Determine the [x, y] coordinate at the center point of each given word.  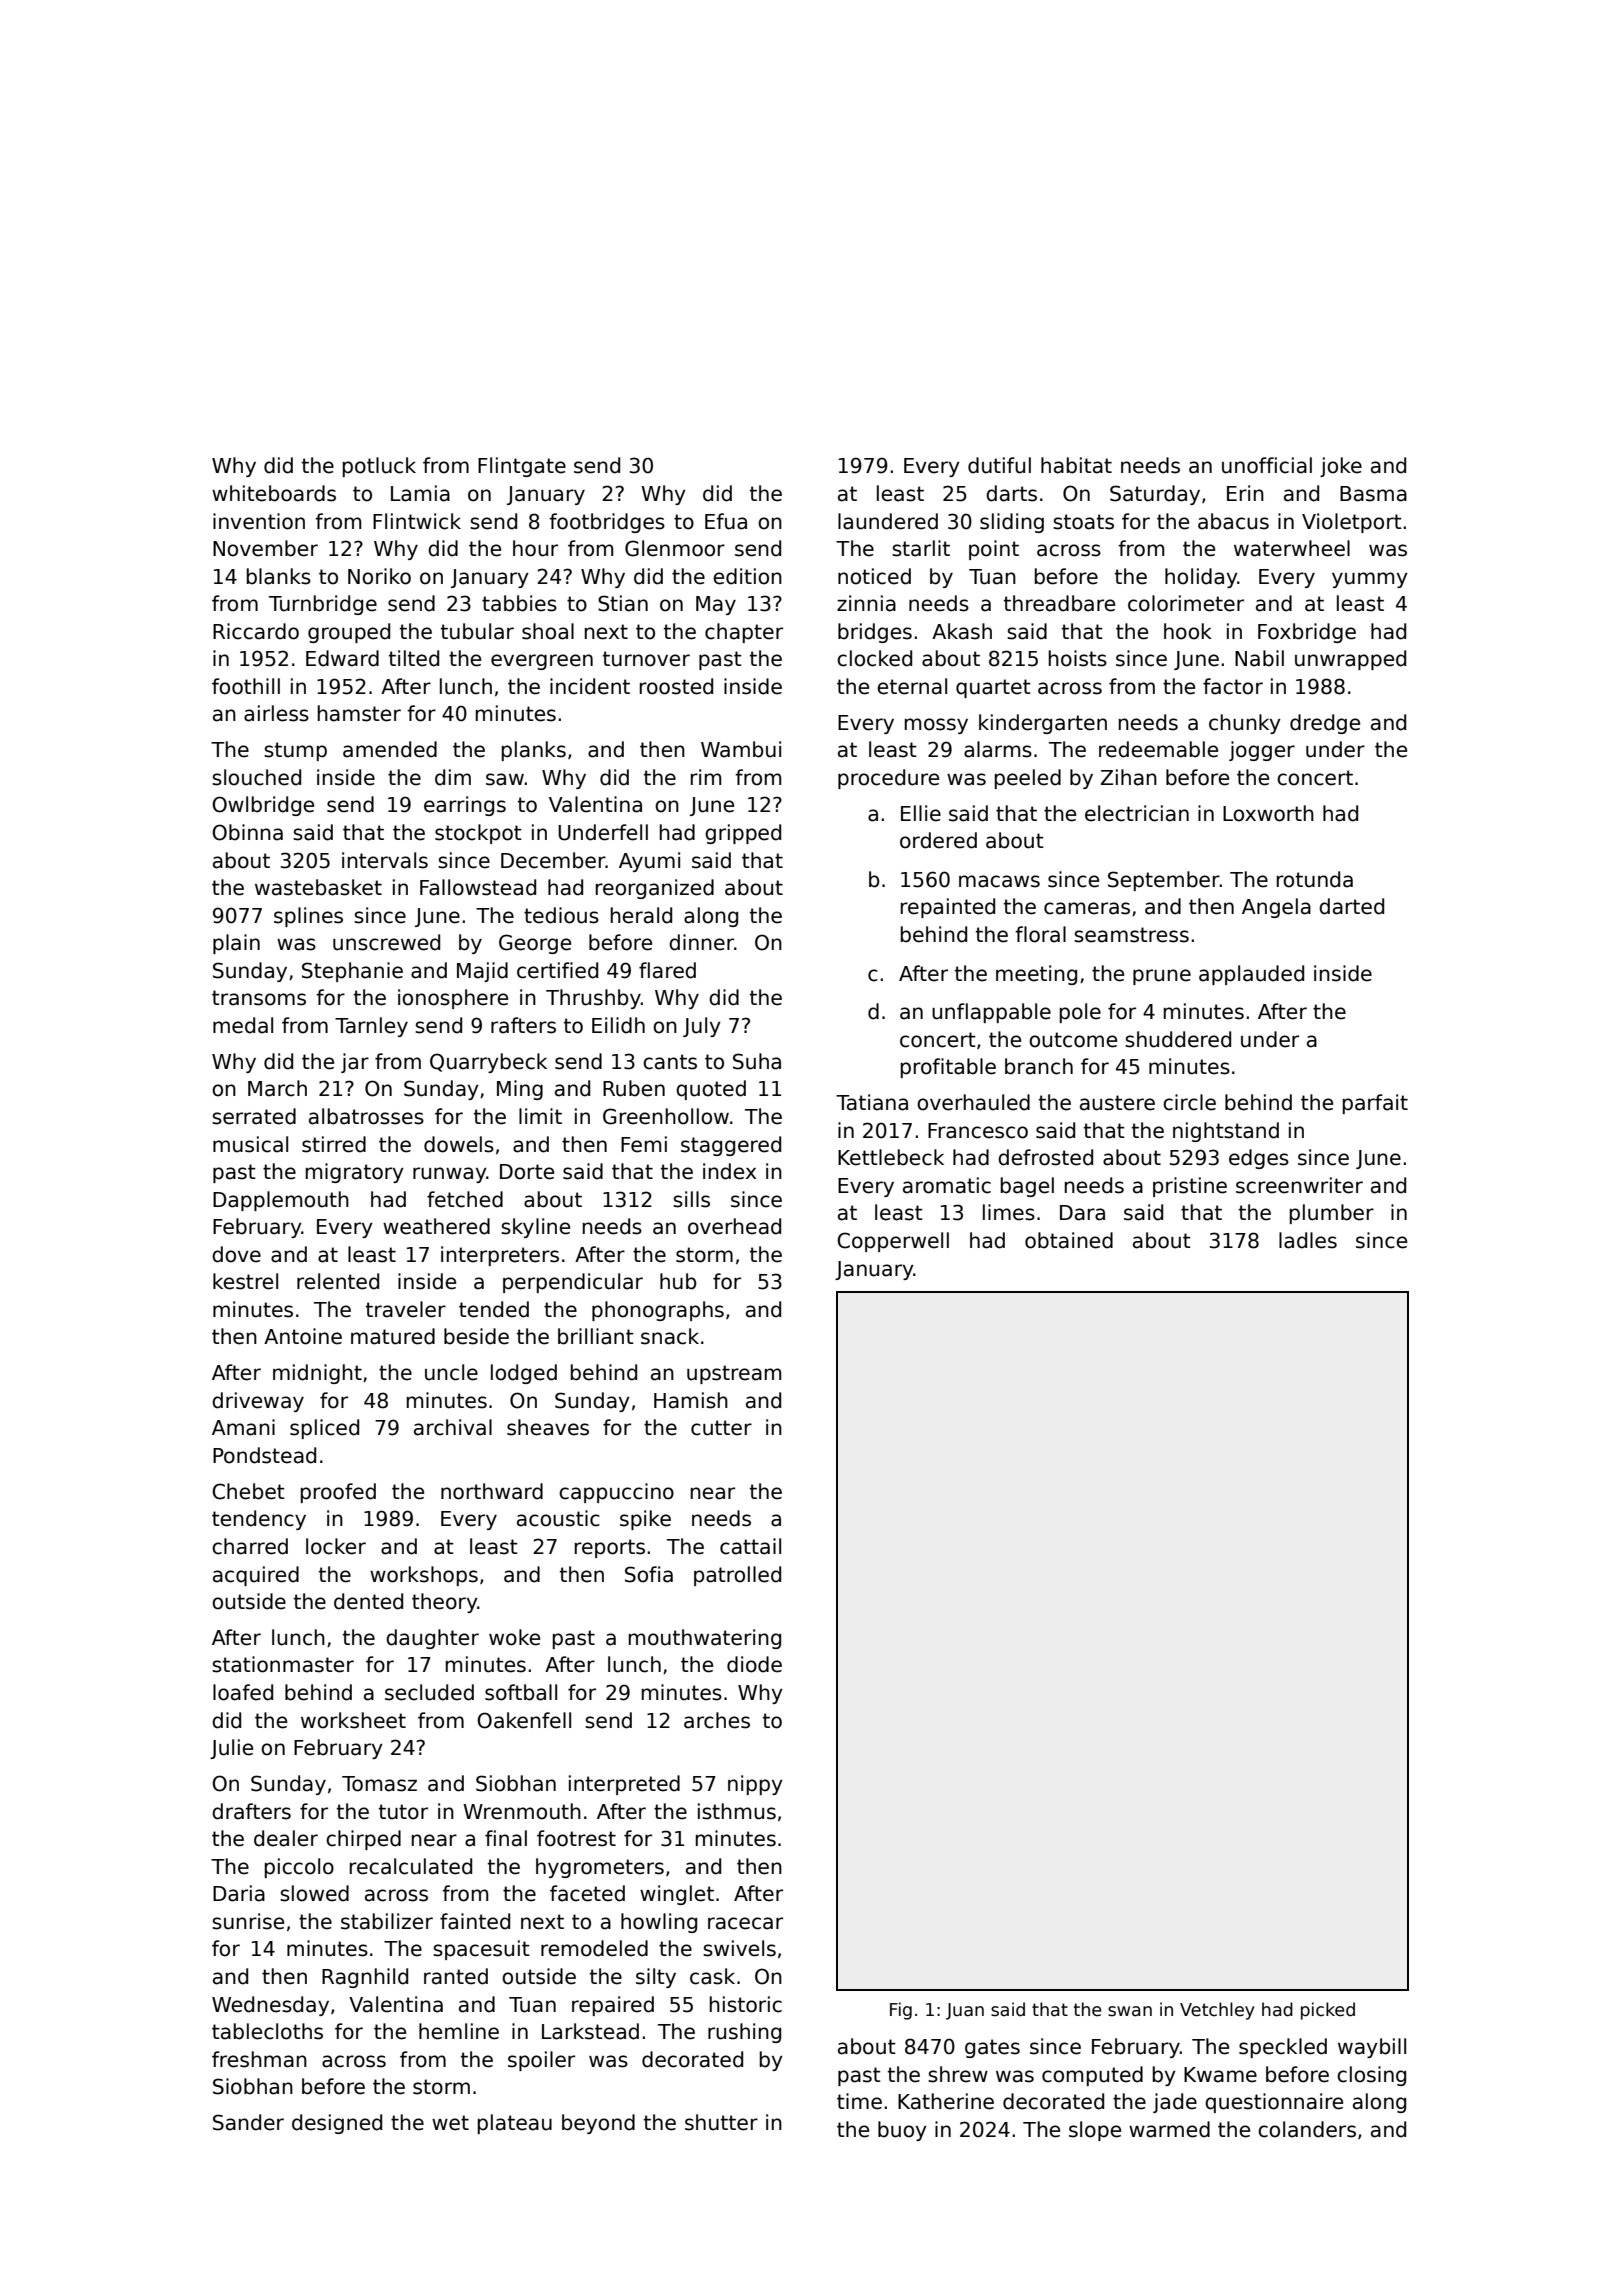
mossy [936, 726]
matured [393, 1336]
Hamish [691, 1400]
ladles [1308, 1240]
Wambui [741, 749]
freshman [259, 2059]
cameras [1087, 908]
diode [754, 1664]
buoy [902, 2131]
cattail [750, 1546]
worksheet [353, 1720]
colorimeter [1186, 603]
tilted [414, 658]
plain [236, 944]
